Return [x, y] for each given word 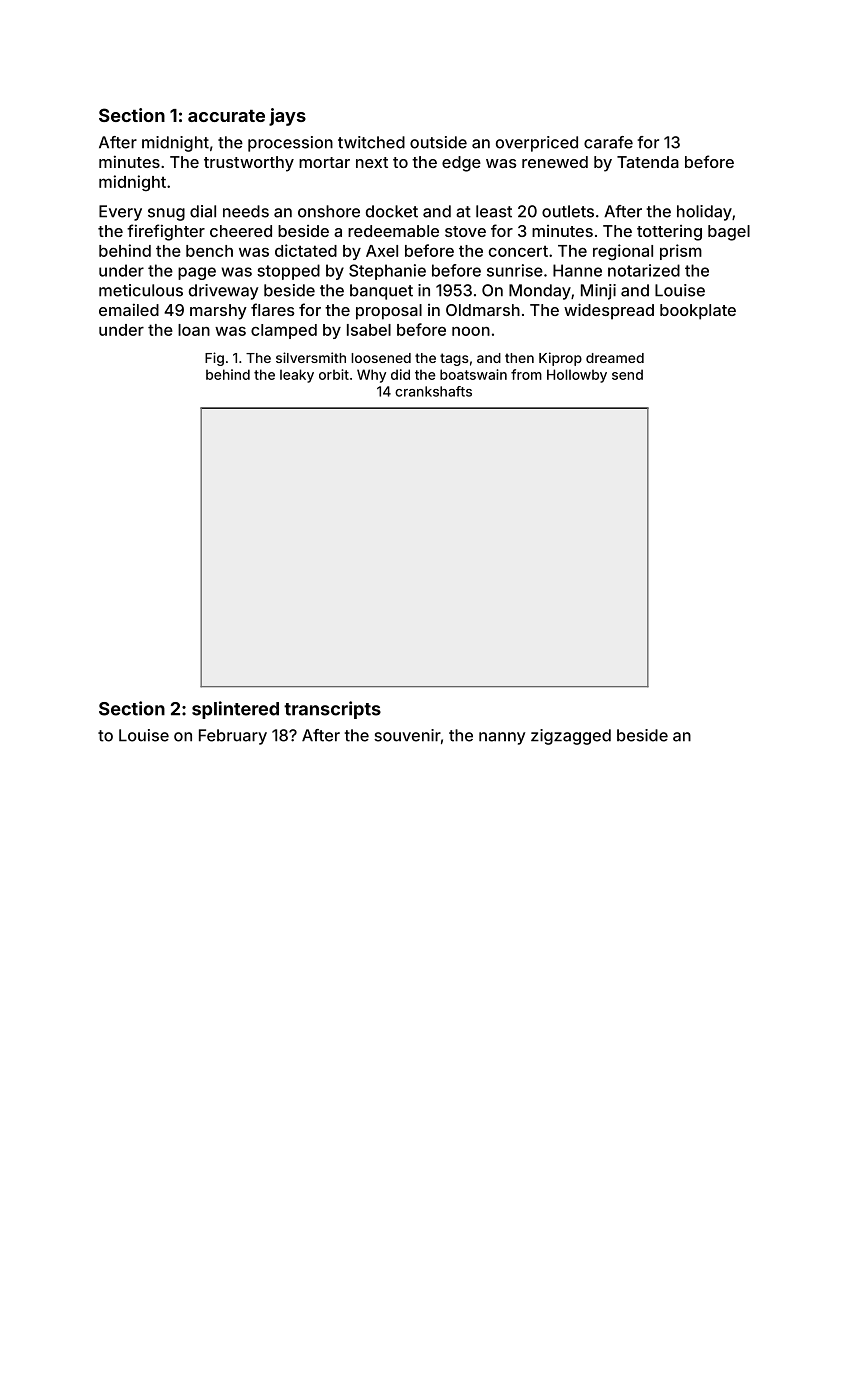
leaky [297, 376]
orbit [334, 374]
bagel [729, 233]
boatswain [473, 374]
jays [287, 117]
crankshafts [433, 391]
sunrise [515, 270]
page [197, 273]
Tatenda [648, 162]
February [233, 737]
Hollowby [577, 376]
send [627, 374]
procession [290, 144]
